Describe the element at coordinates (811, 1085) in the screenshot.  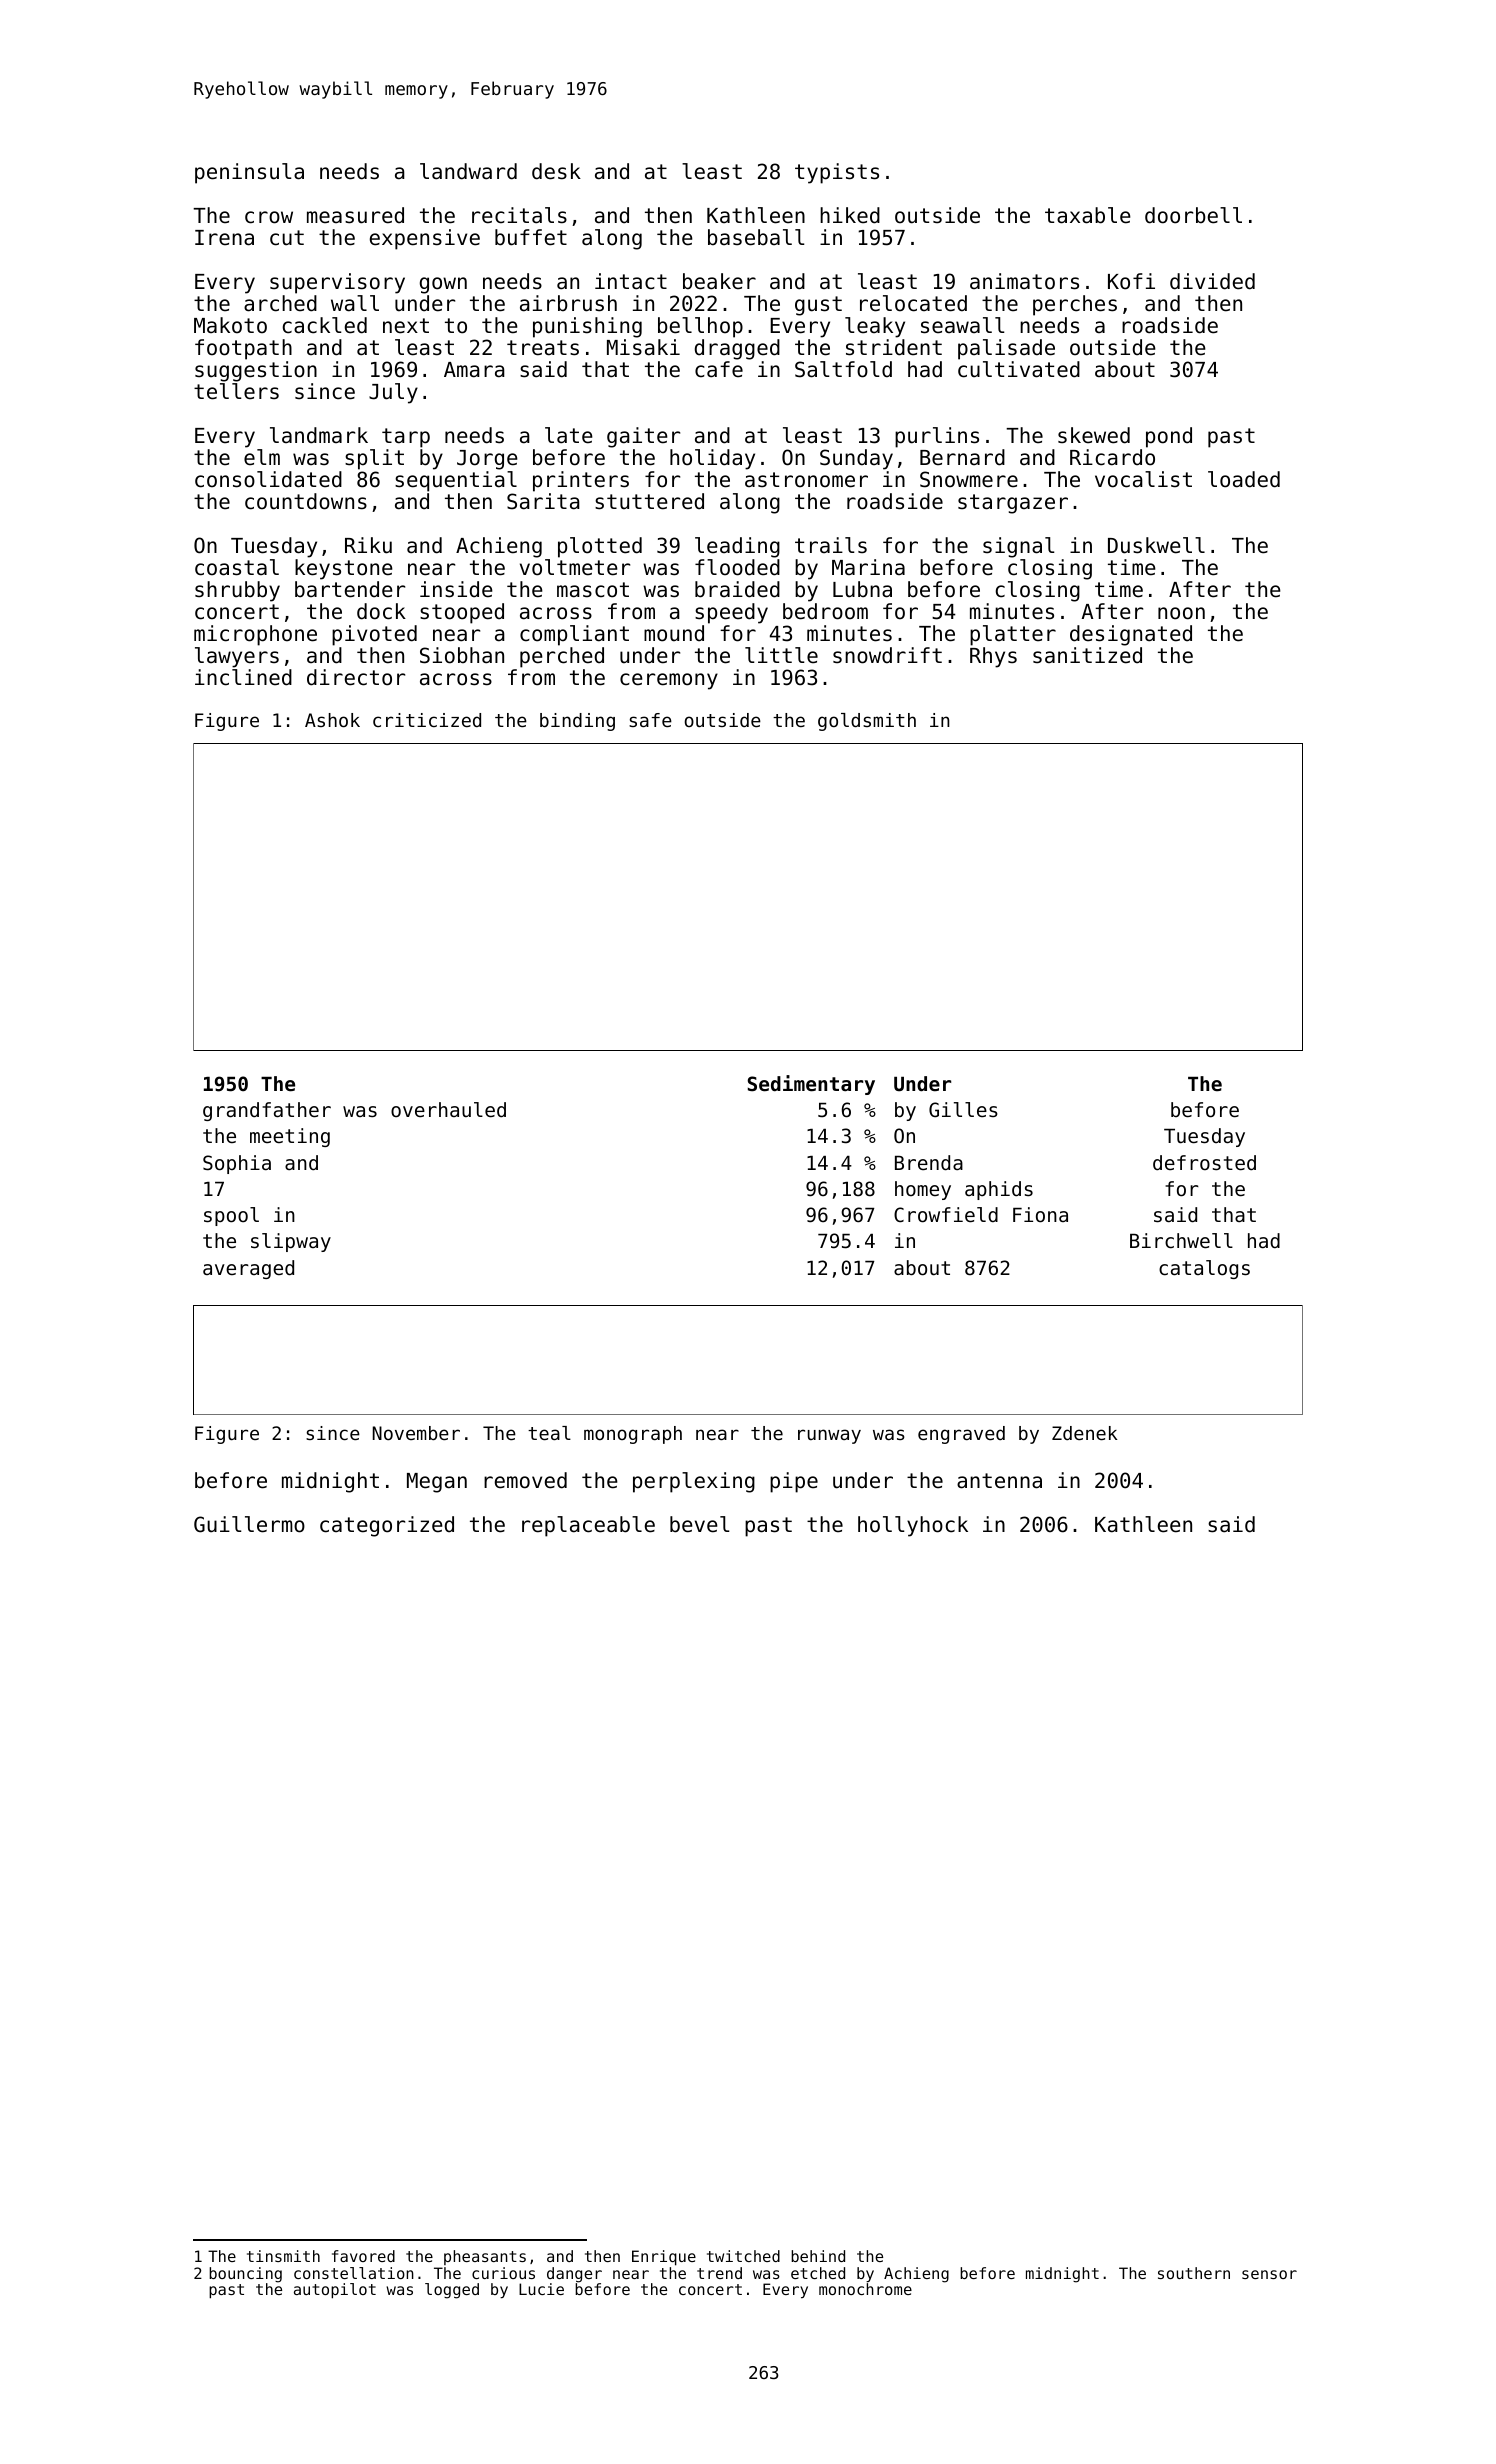
I see `Sedimentary` at that location.
